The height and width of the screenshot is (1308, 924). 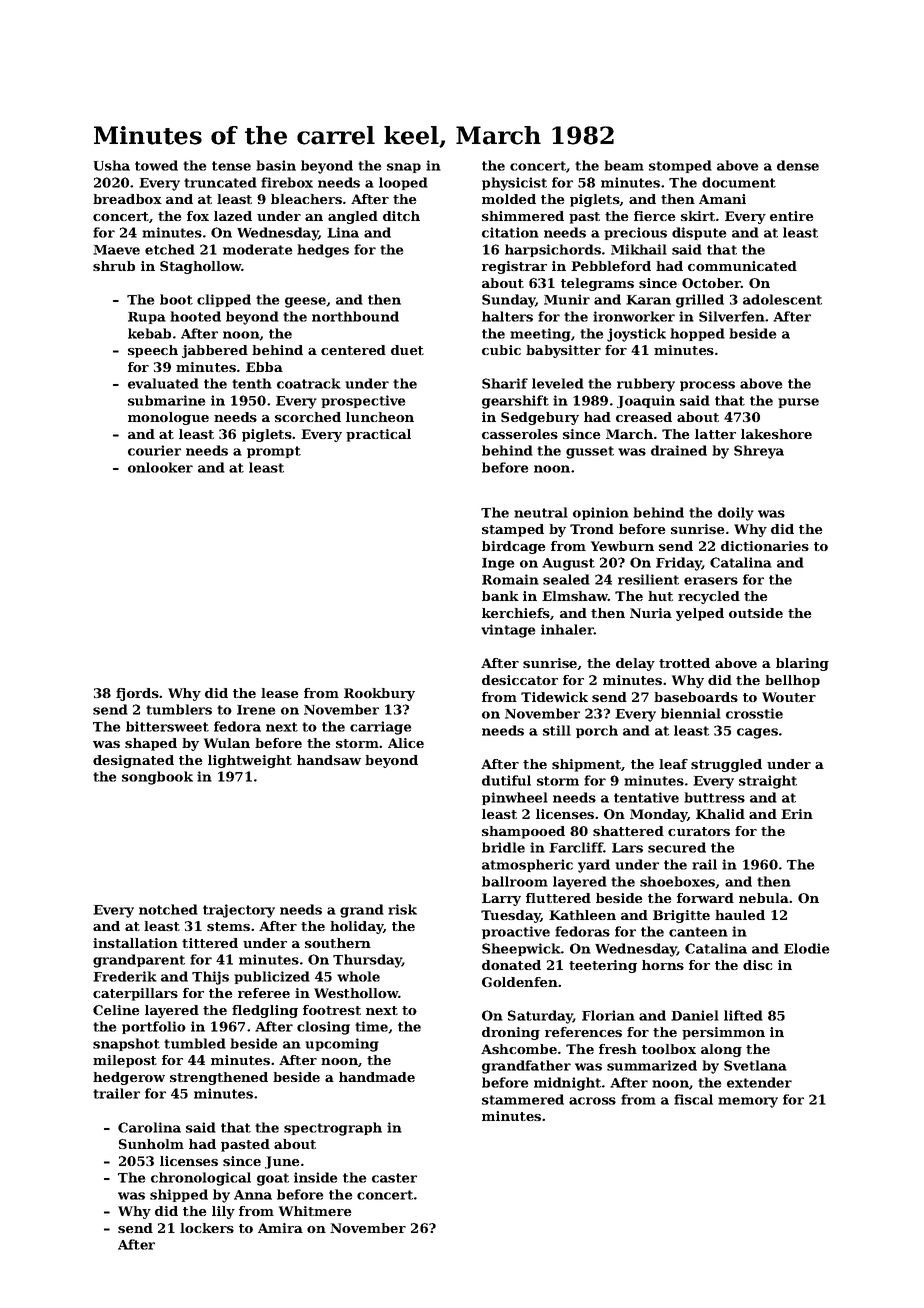 I want to click on Romain, so click(x=510, y=579).
